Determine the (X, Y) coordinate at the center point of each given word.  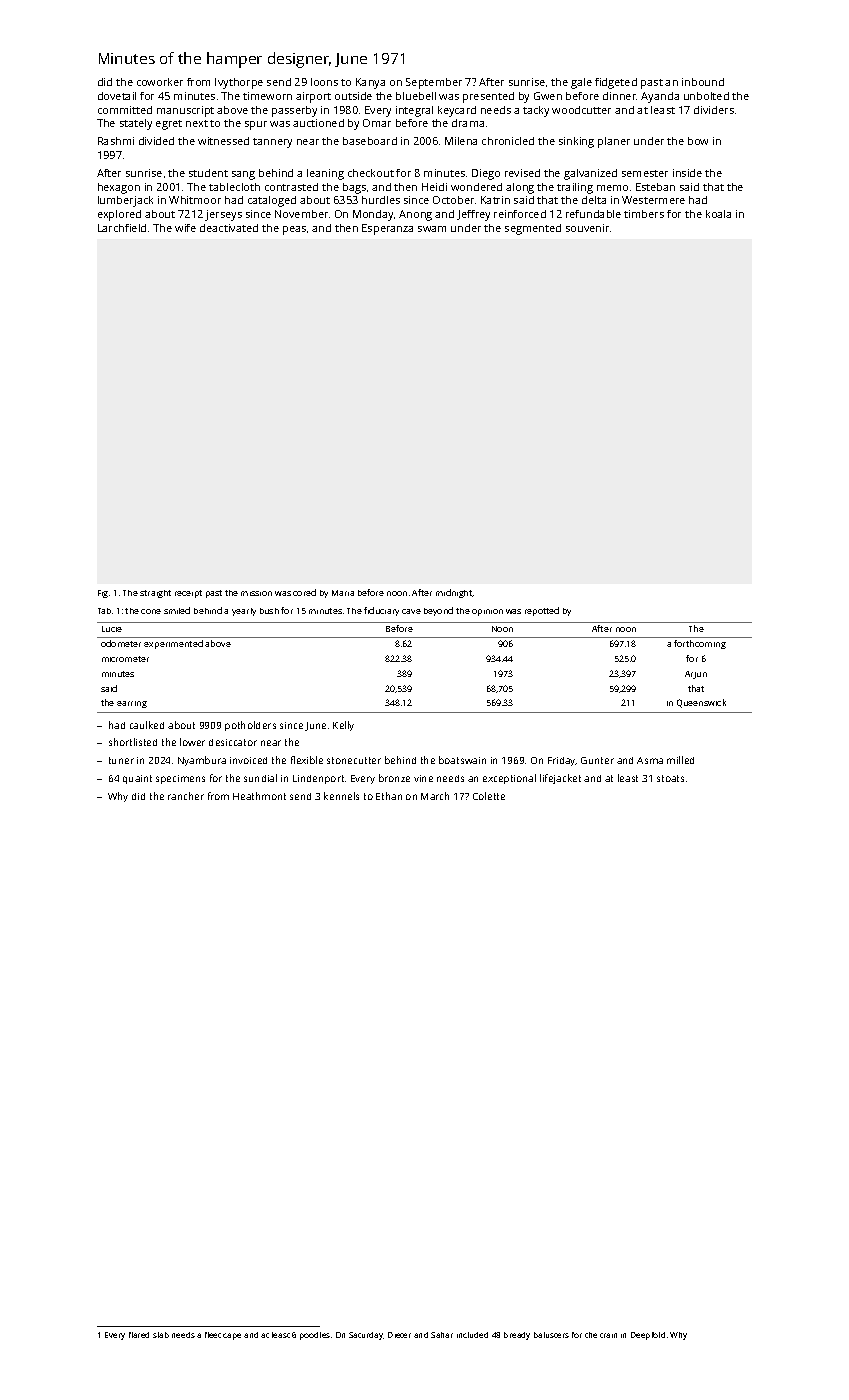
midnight (454, 593)
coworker (160, 82)
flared (139, 1335)
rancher (186, 796)
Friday (562, 761)
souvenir (587, 228)
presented (488, 97)
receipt (188, 594)
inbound (703, 82)
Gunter (597, 760)
